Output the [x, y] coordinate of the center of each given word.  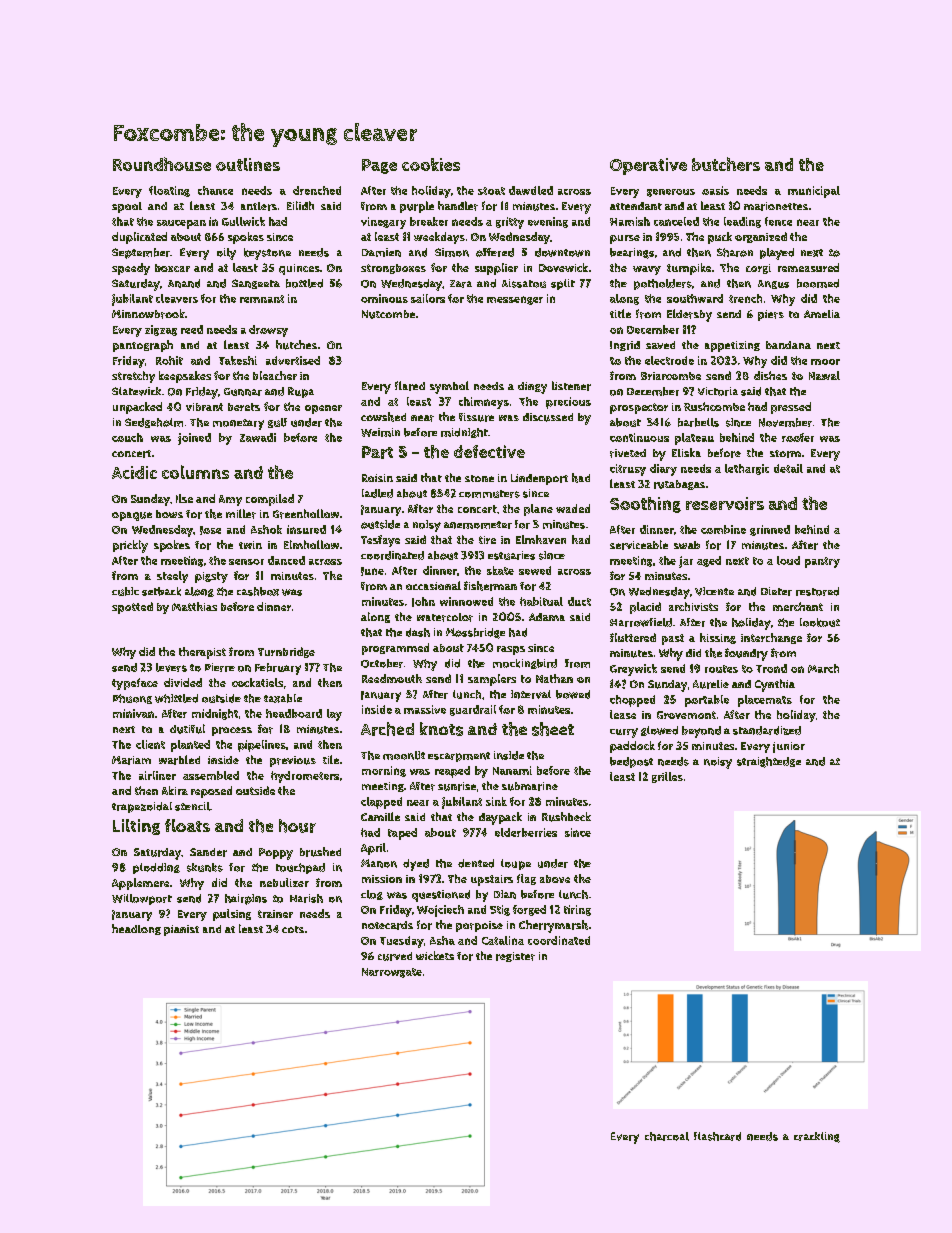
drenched [317, 190]
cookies [431, 164]
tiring [577, 910]
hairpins [246, 899]
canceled [676, 221]
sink [496, 801]
